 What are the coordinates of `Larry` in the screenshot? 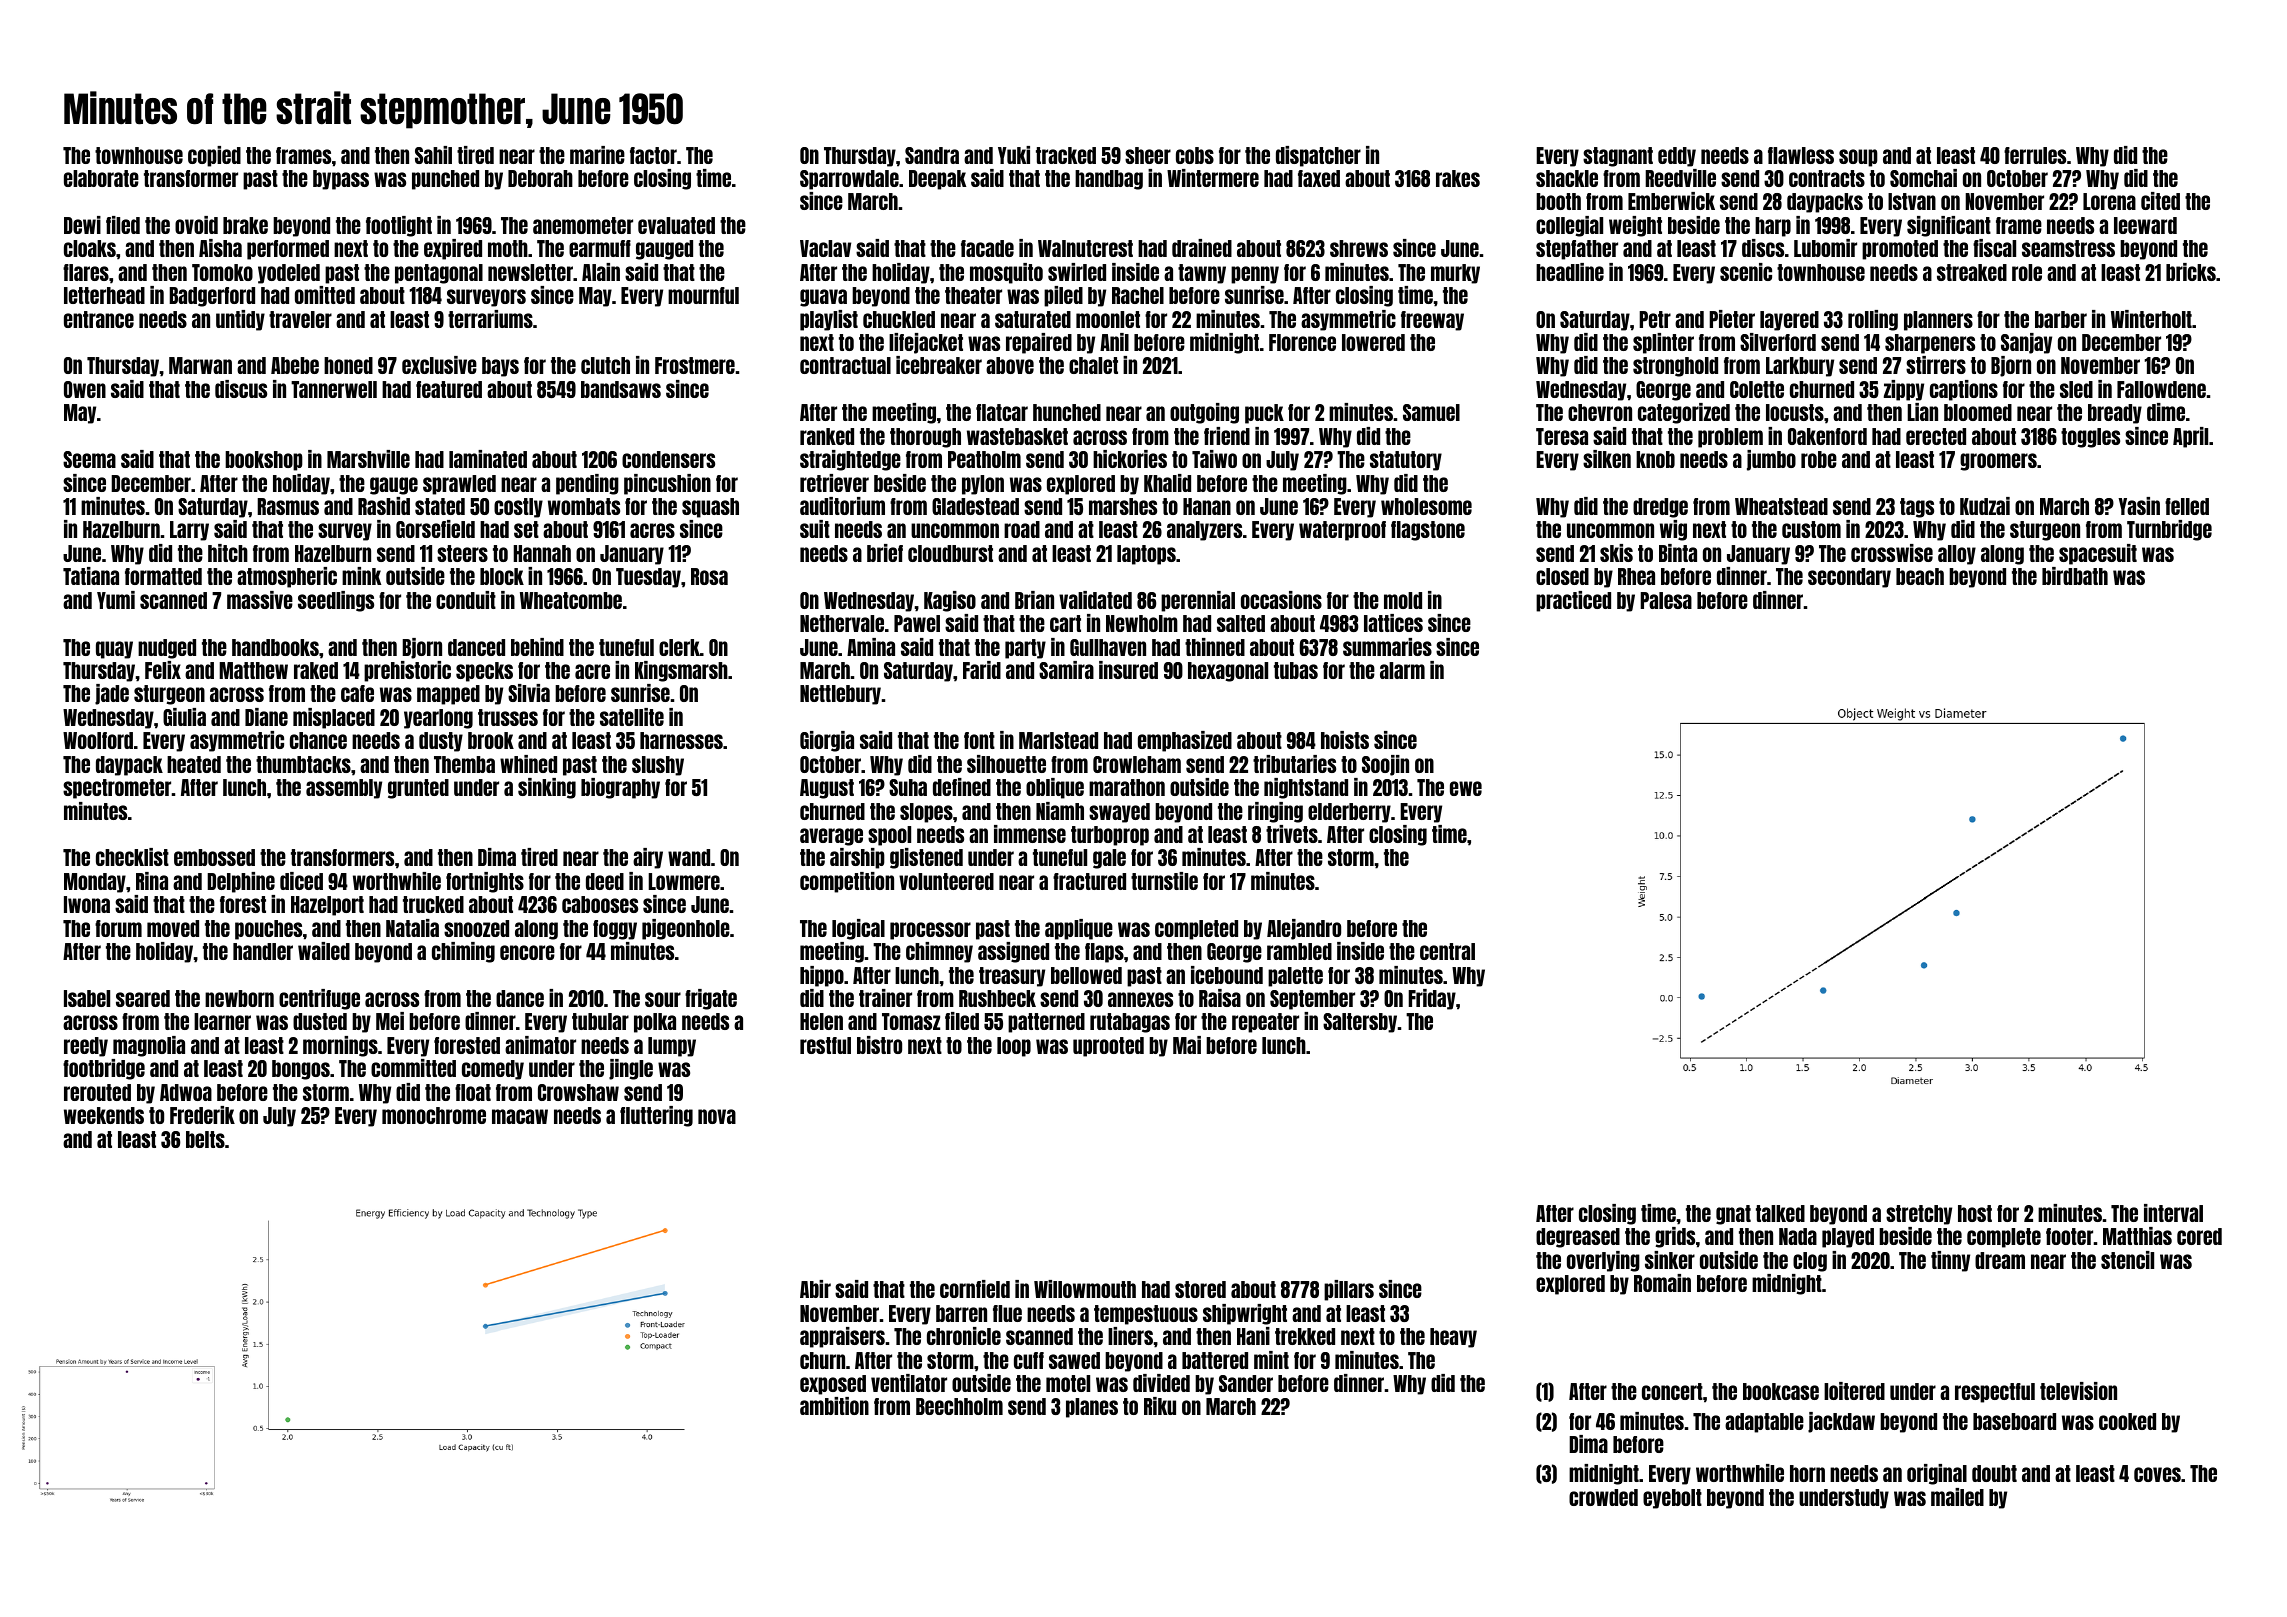 It's located at (189, 531).
